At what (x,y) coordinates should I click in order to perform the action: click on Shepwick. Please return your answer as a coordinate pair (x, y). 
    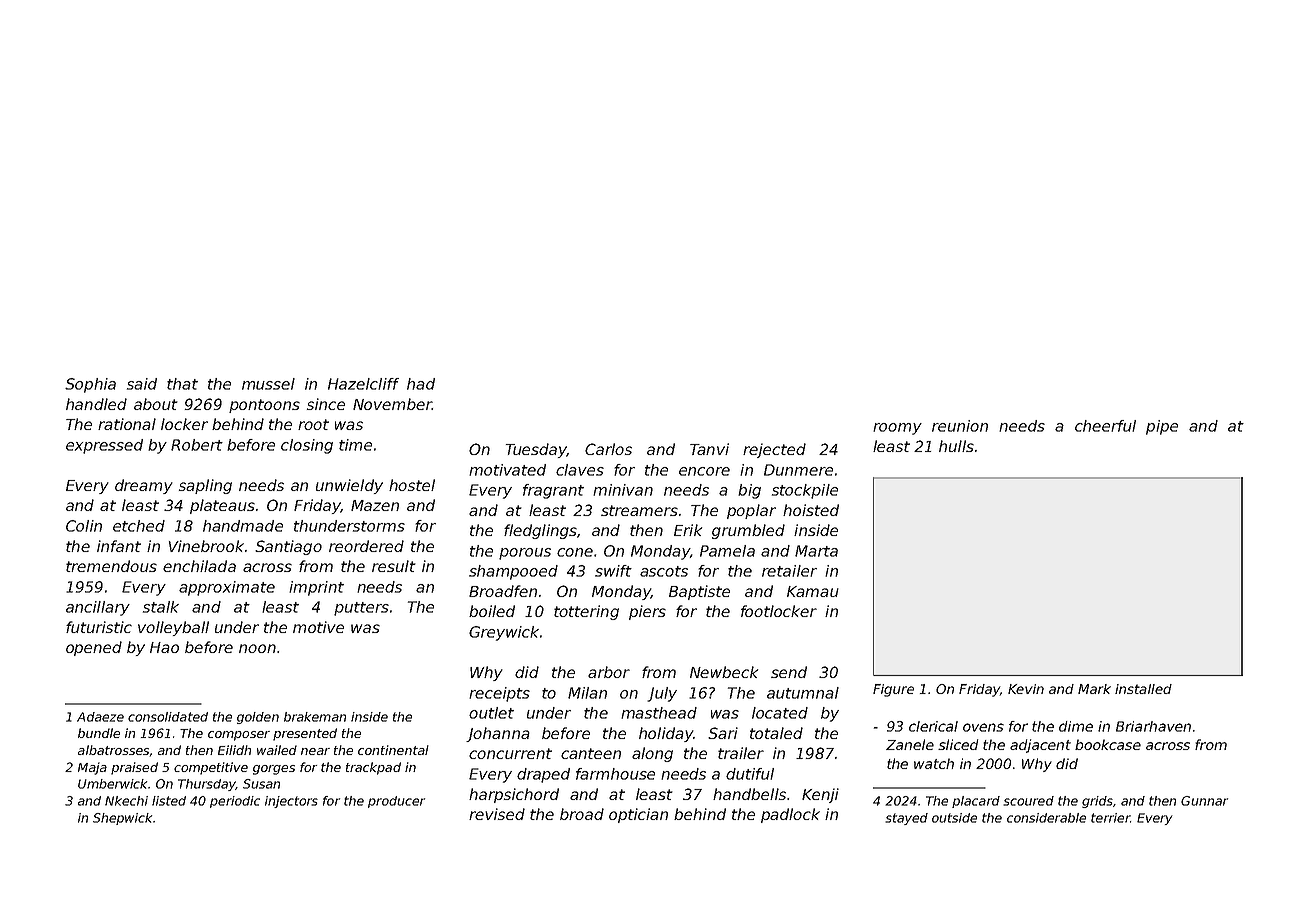
    Looking at the image, I should click on (122, 819).
